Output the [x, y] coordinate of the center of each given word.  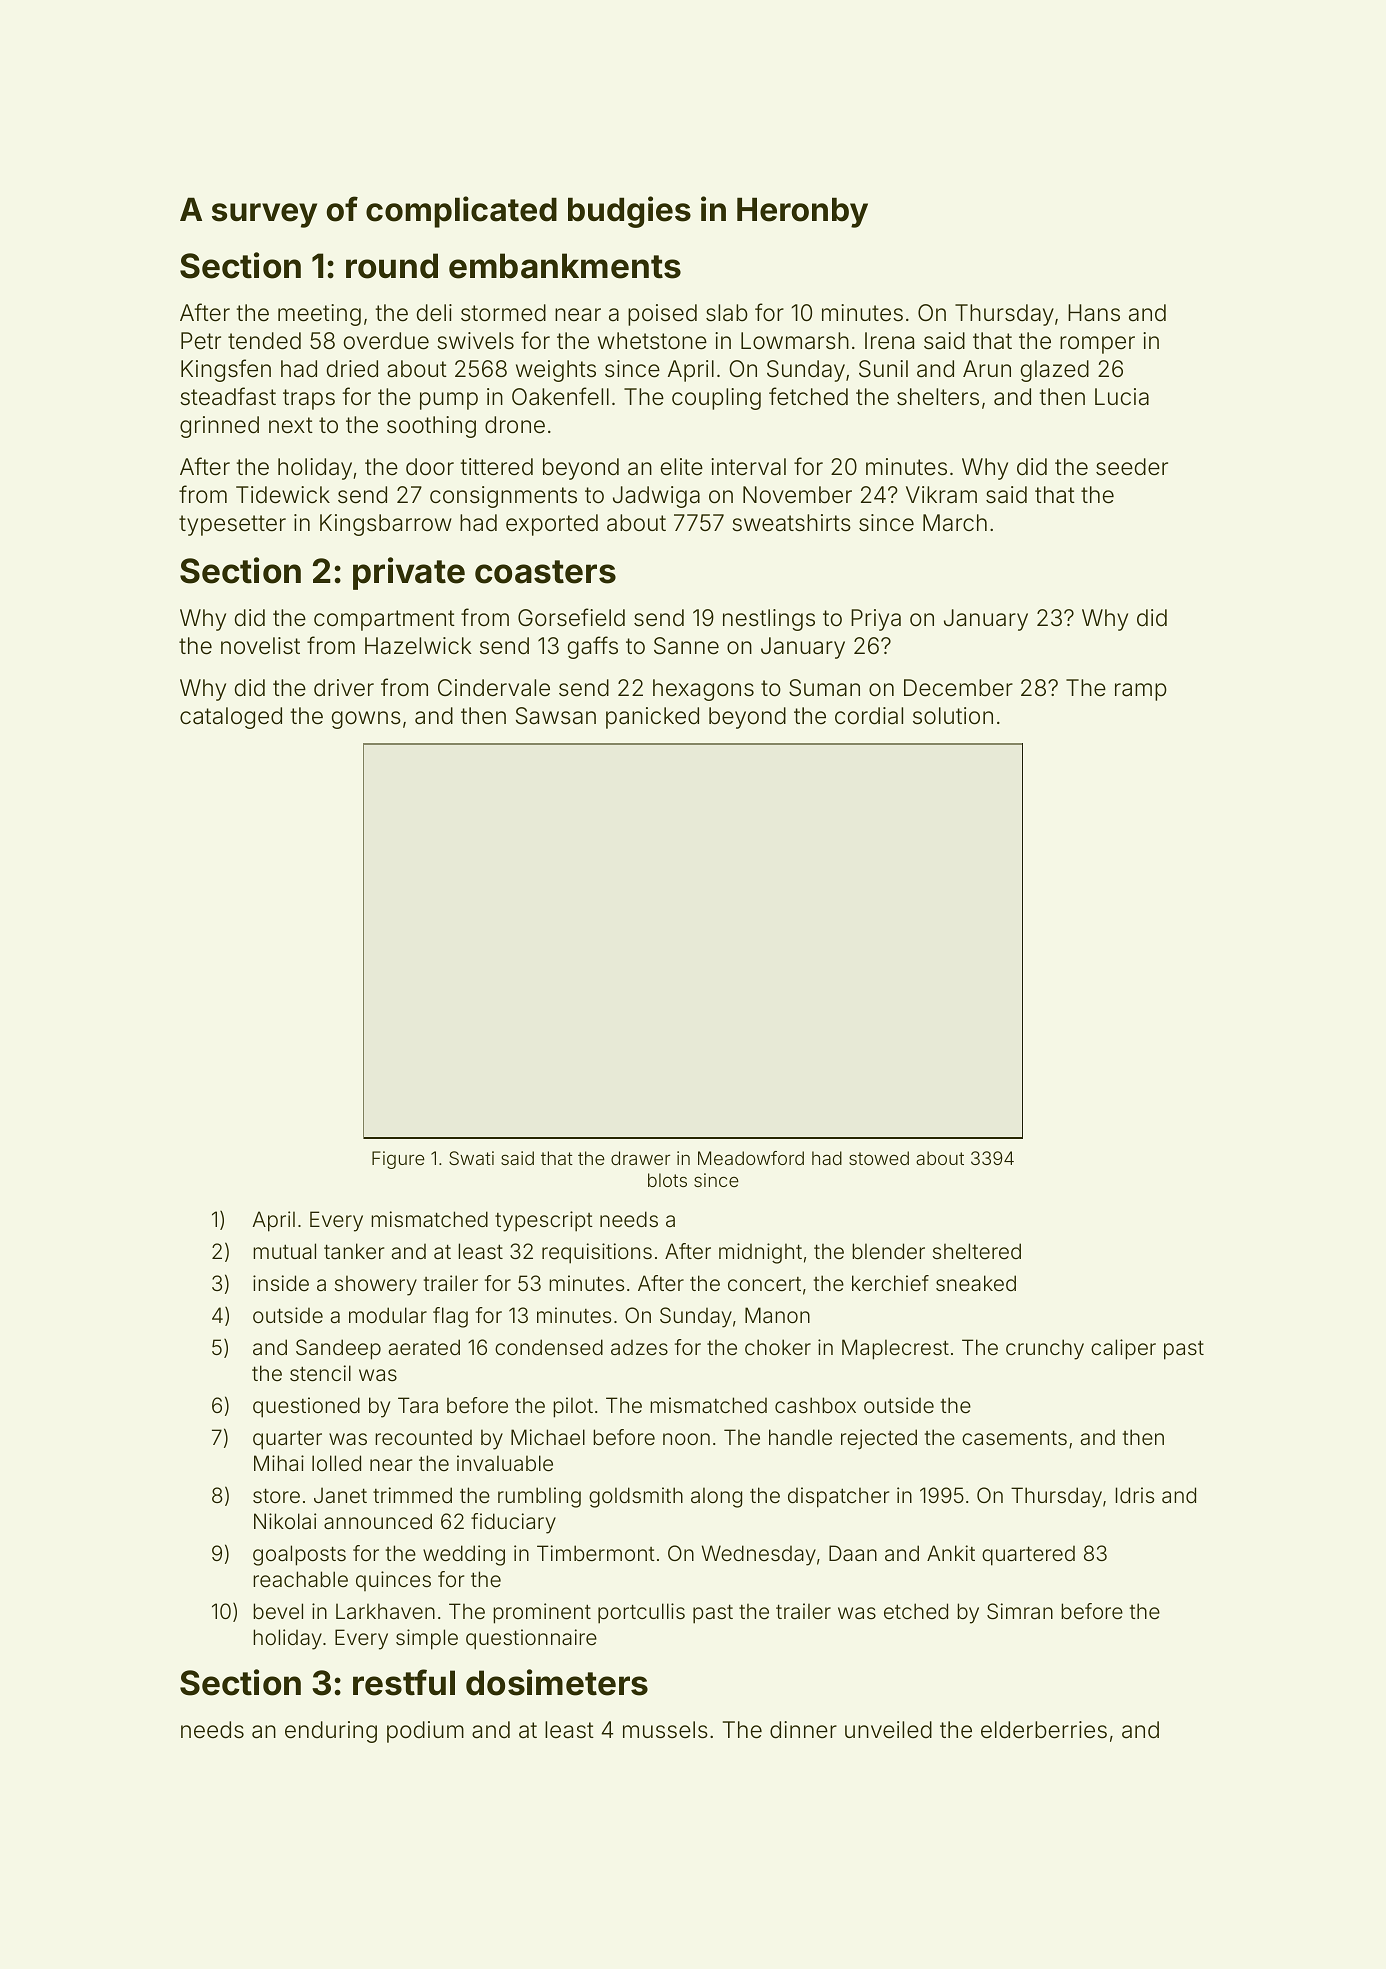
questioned [306, 1407]
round [392, 266]
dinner [803, 1730]
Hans [1094, 313]
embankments [565, 266]
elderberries [1044, 1730]
